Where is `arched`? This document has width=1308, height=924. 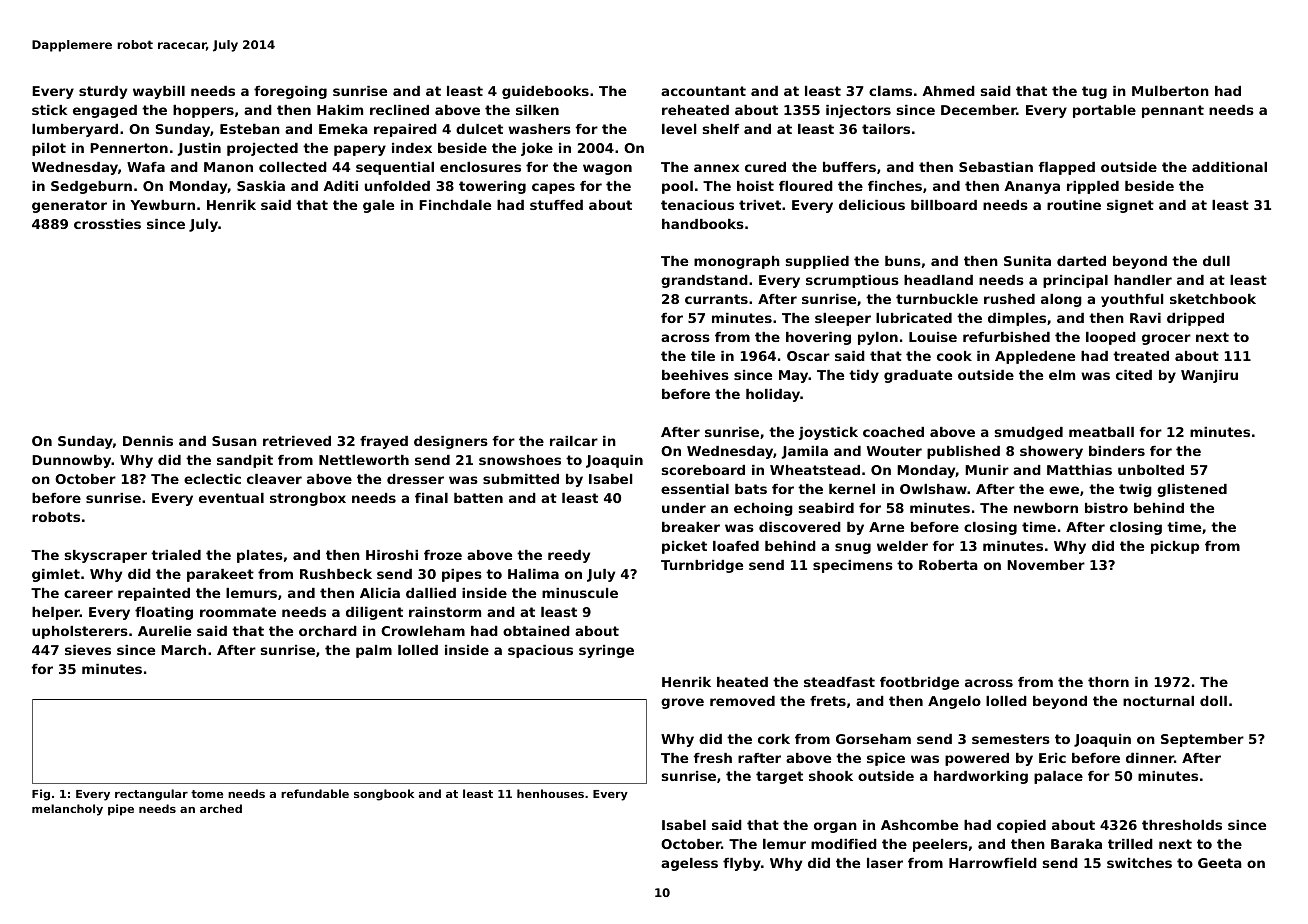
arched is located at coordinates (221, 808).
